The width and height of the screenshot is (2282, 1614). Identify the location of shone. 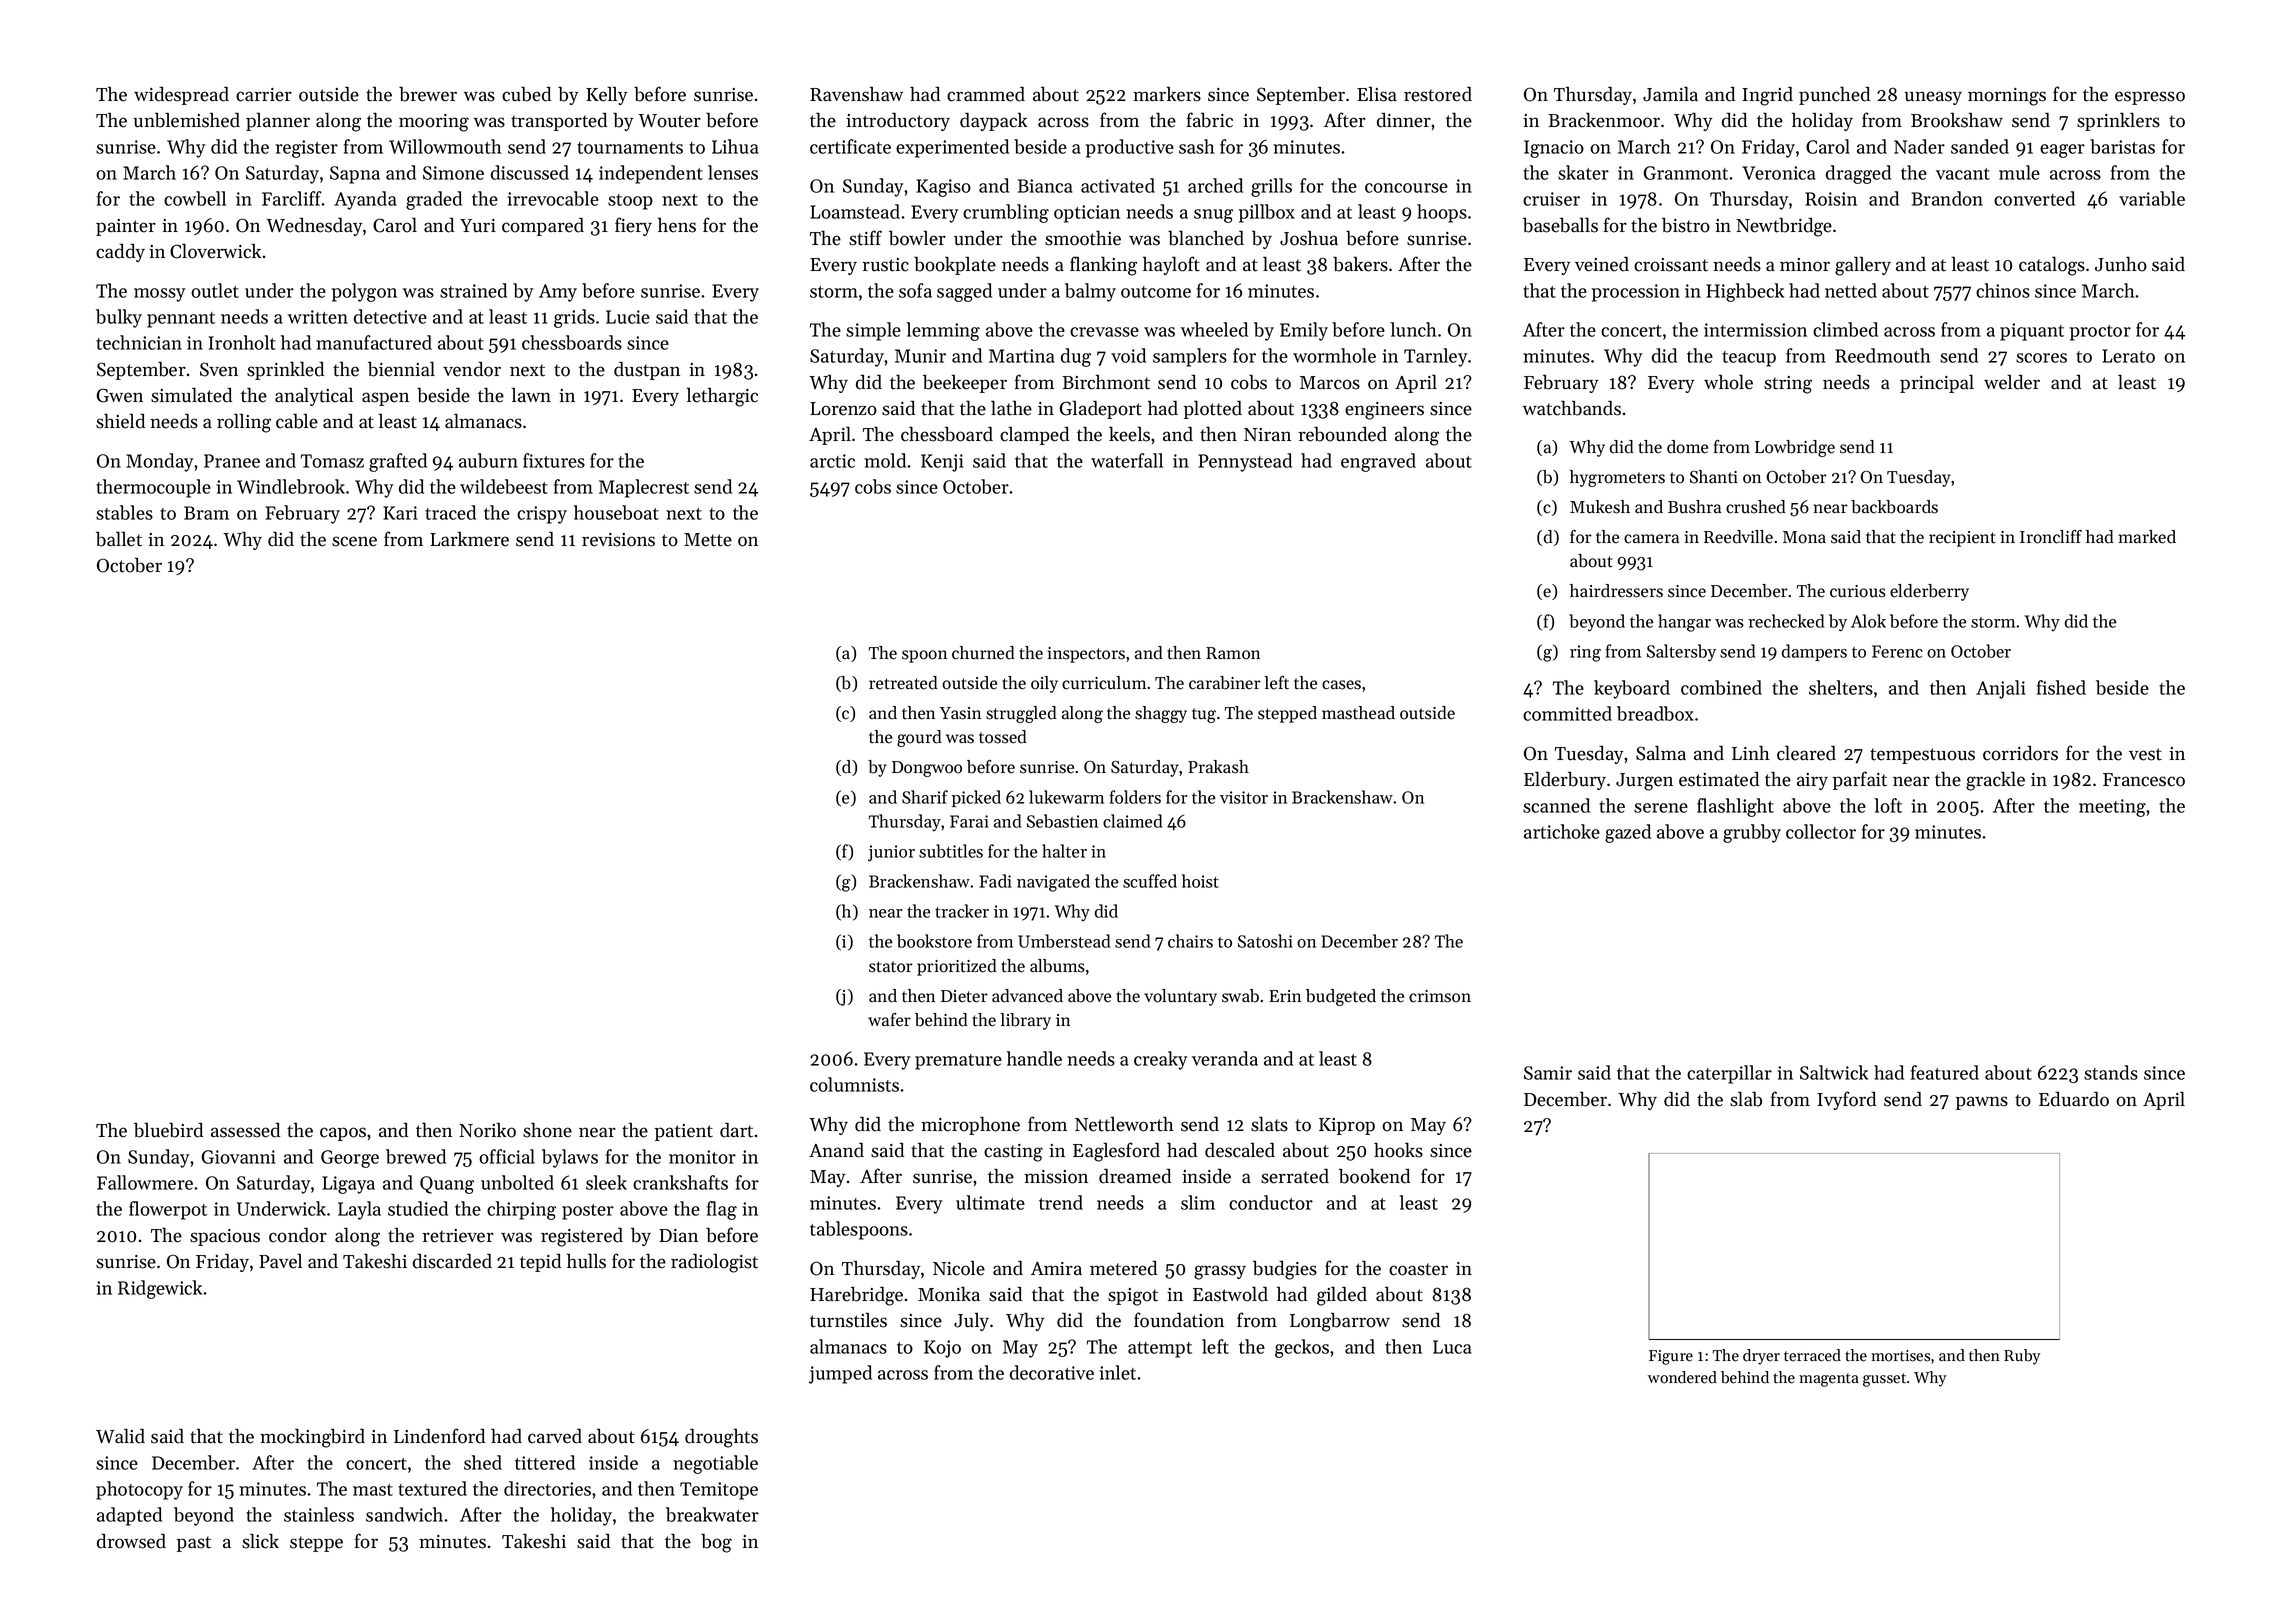
(547, 1130).
